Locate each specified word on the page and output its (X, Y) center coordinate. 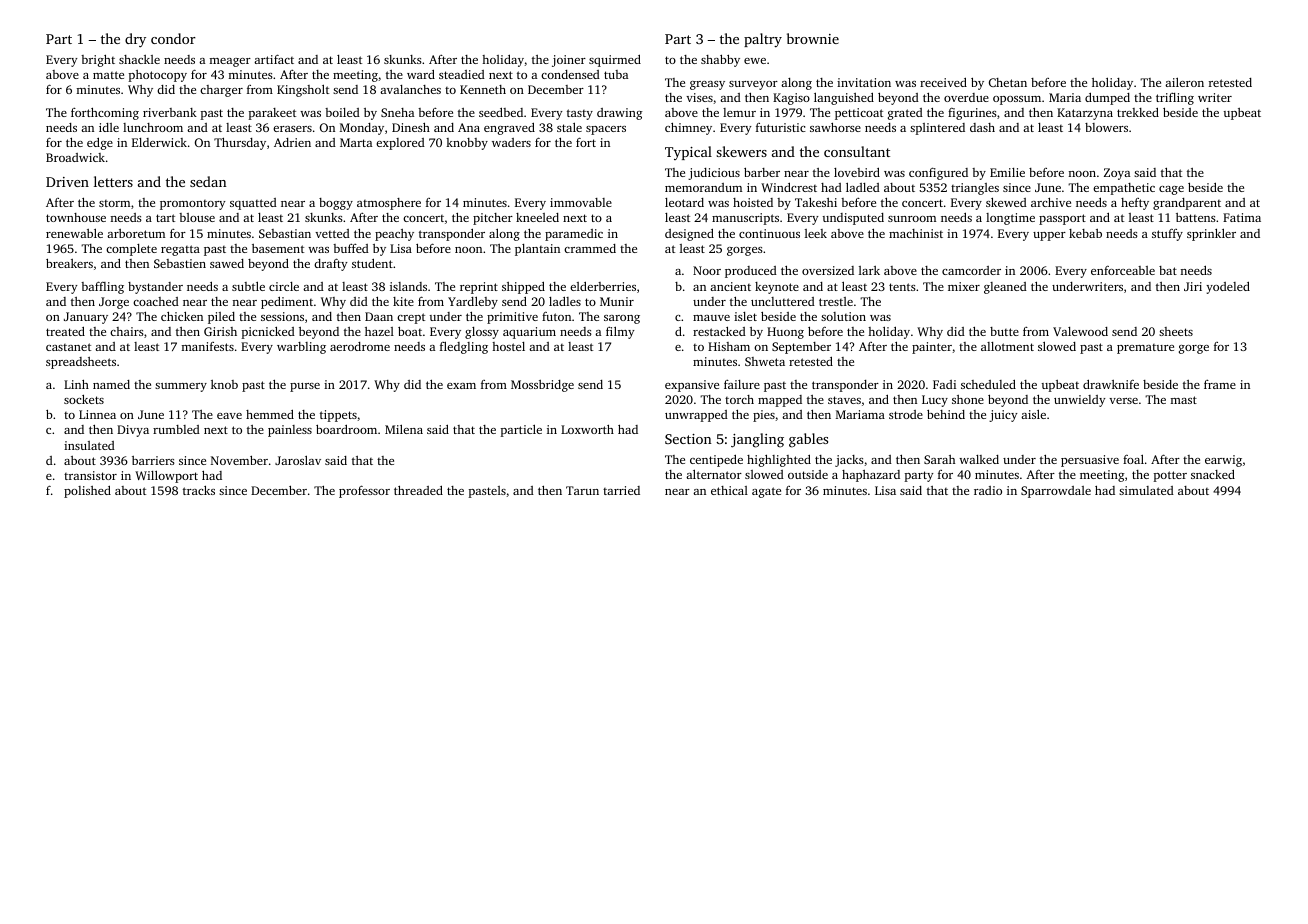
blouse (197, 217)
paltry (763, 40)
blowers (1106, 127)
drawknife (1111, 384)
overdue (966, 97)
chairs (127, 331)
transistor (90, 475)
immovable (581, 202)
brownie (813, 38)
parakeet (272, 114)
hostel (508, 346)
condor (173, 38)
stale (569, 127)
